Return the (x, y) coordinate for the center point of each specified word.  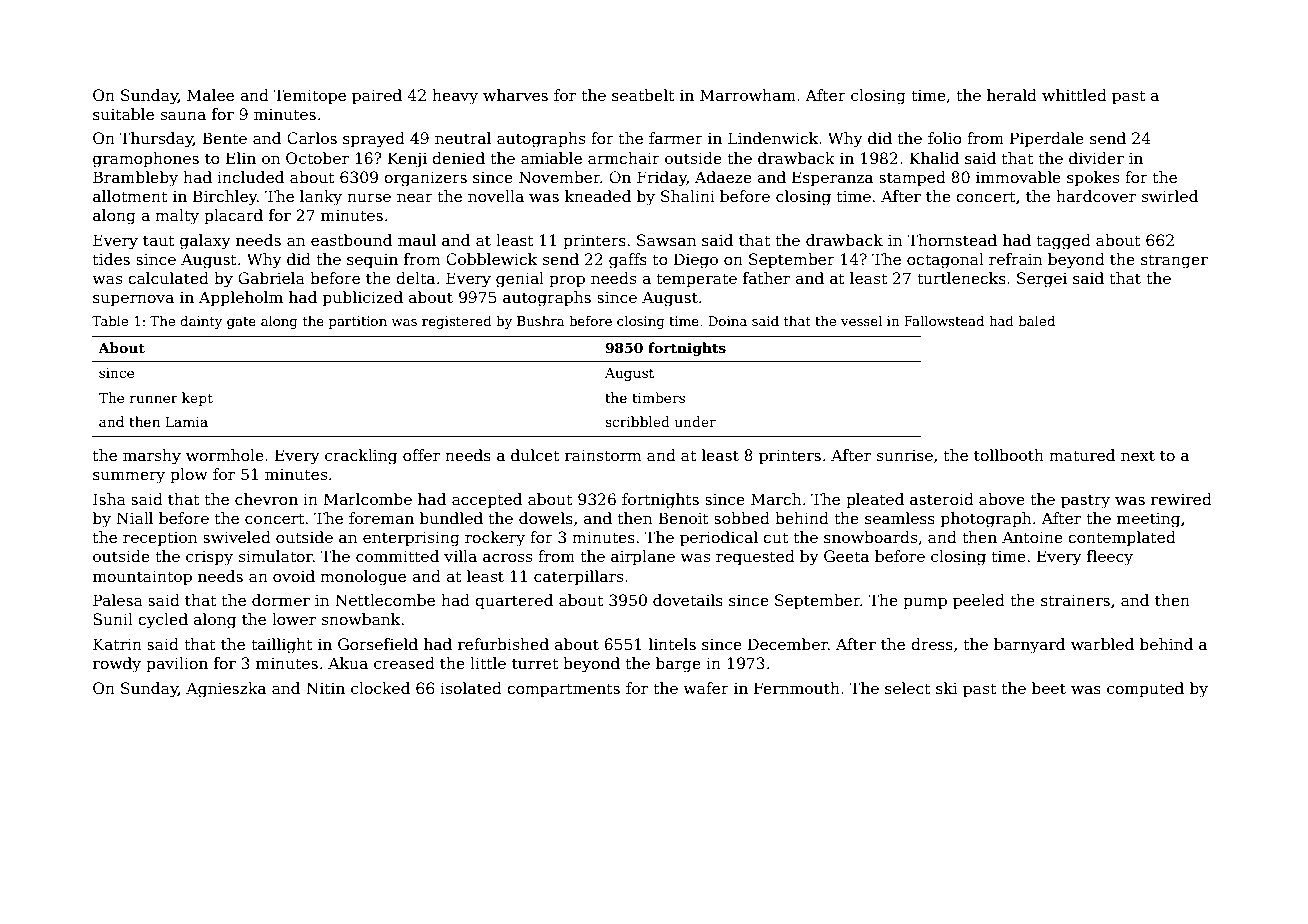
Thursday (156, 140)
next (1138, 456)
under (695, 421)
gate (241, 323)
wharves (515, 95)
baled (1037, 321)
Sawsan (666, 240)
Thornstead (952, 240)
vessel (861, 320)
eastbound (351, 240)
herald (1012, 95)
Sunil (113, 619)
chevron (266, 499)
